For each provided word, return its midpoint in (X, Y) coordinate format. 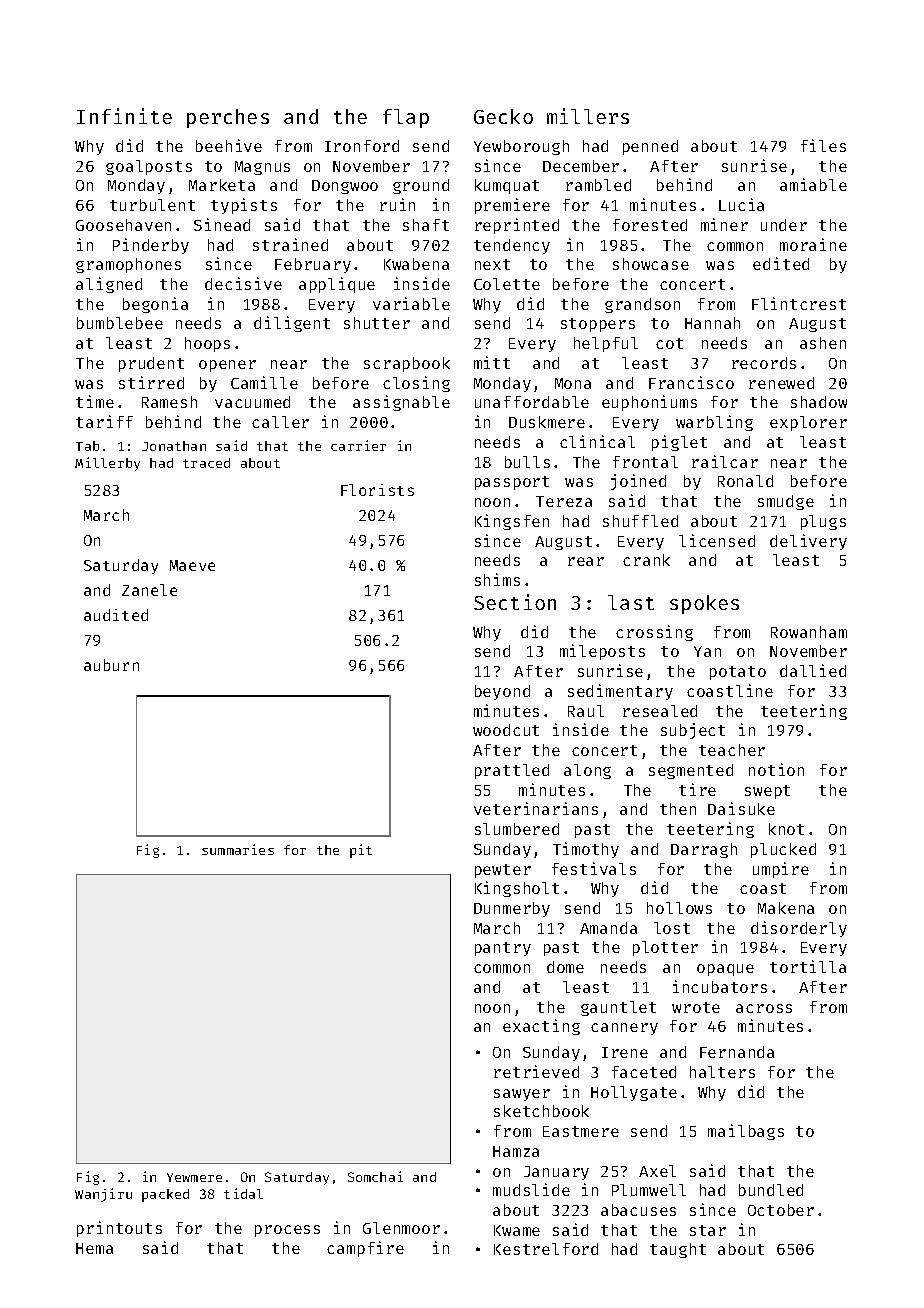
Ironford (362, 146)
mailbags (746, 1132)
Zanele (149, 590)
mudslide (531, 1189)
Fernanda (737, 1052)
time (95, 401)
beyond (502, 692)
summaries (238, 849)
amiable (813, 184)
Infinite (124, 116)
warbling (714, 423)
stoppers (598, 325)
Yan (707, 651)
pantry (503, 949)
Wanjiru (103, 1195)
